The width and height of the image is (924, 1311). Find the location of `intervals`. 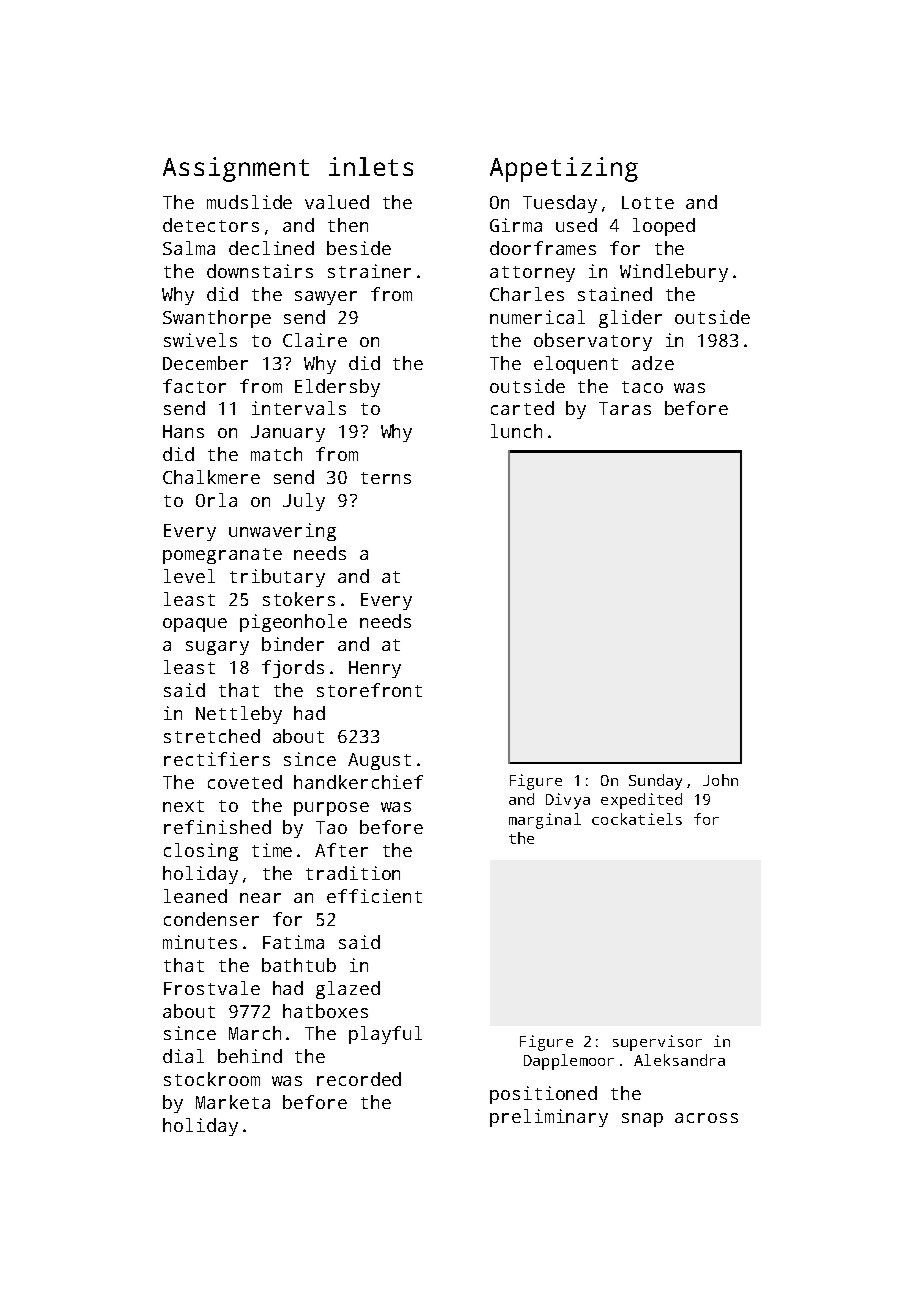

intervals is located at coordinates (299, 408).
